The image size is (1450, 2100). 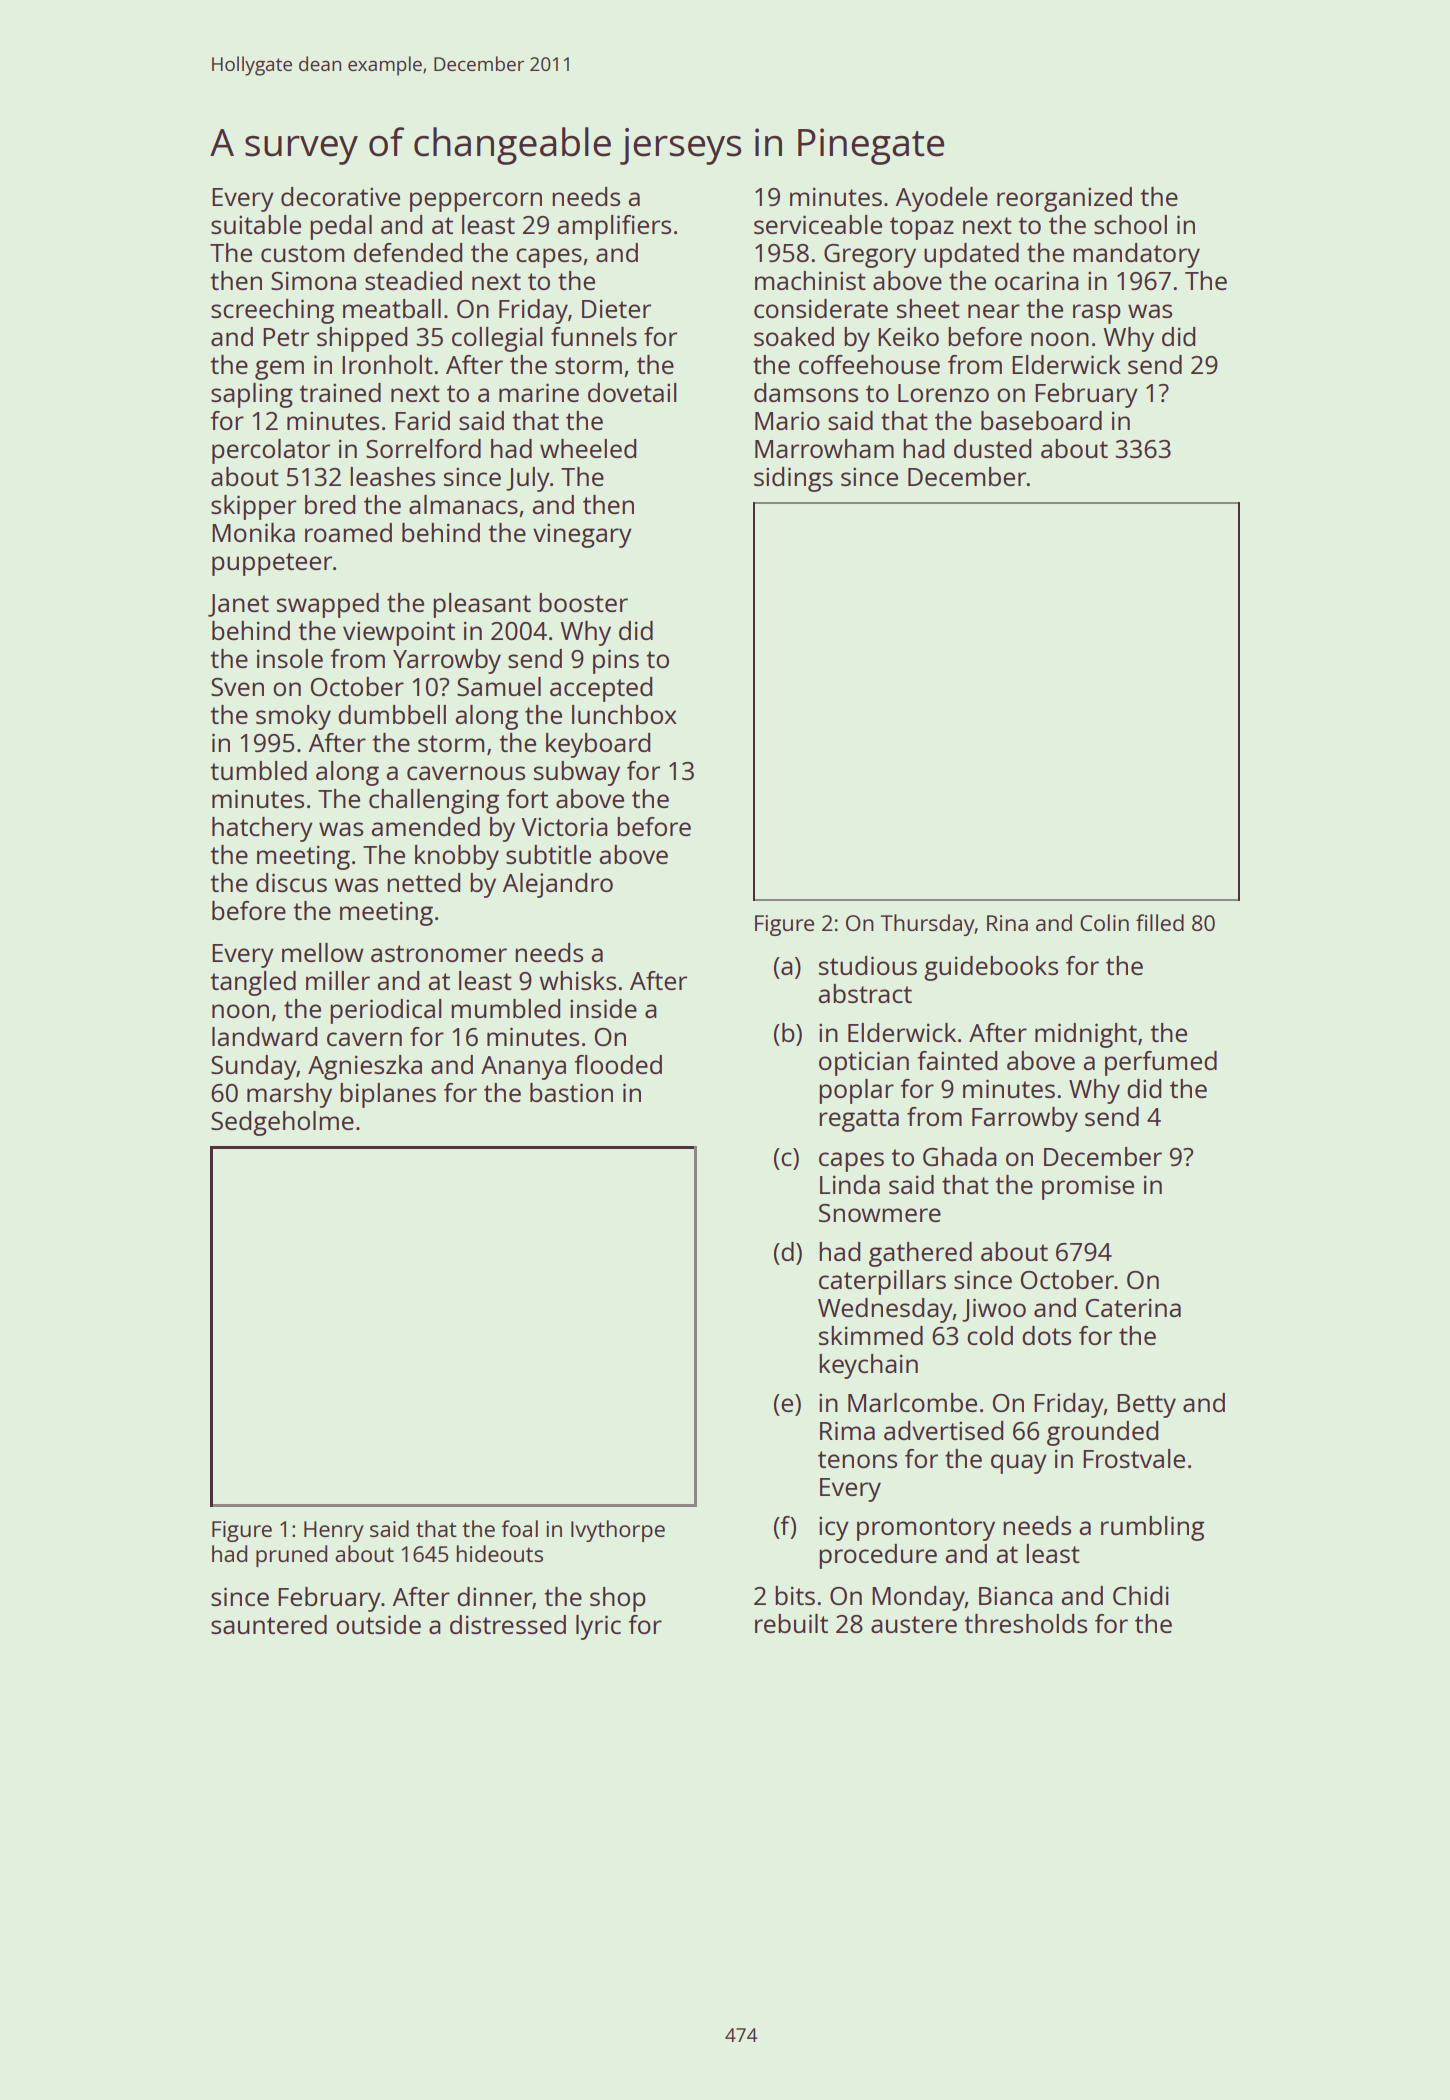 I want to click on landward, so click(x=264, y=1036).
